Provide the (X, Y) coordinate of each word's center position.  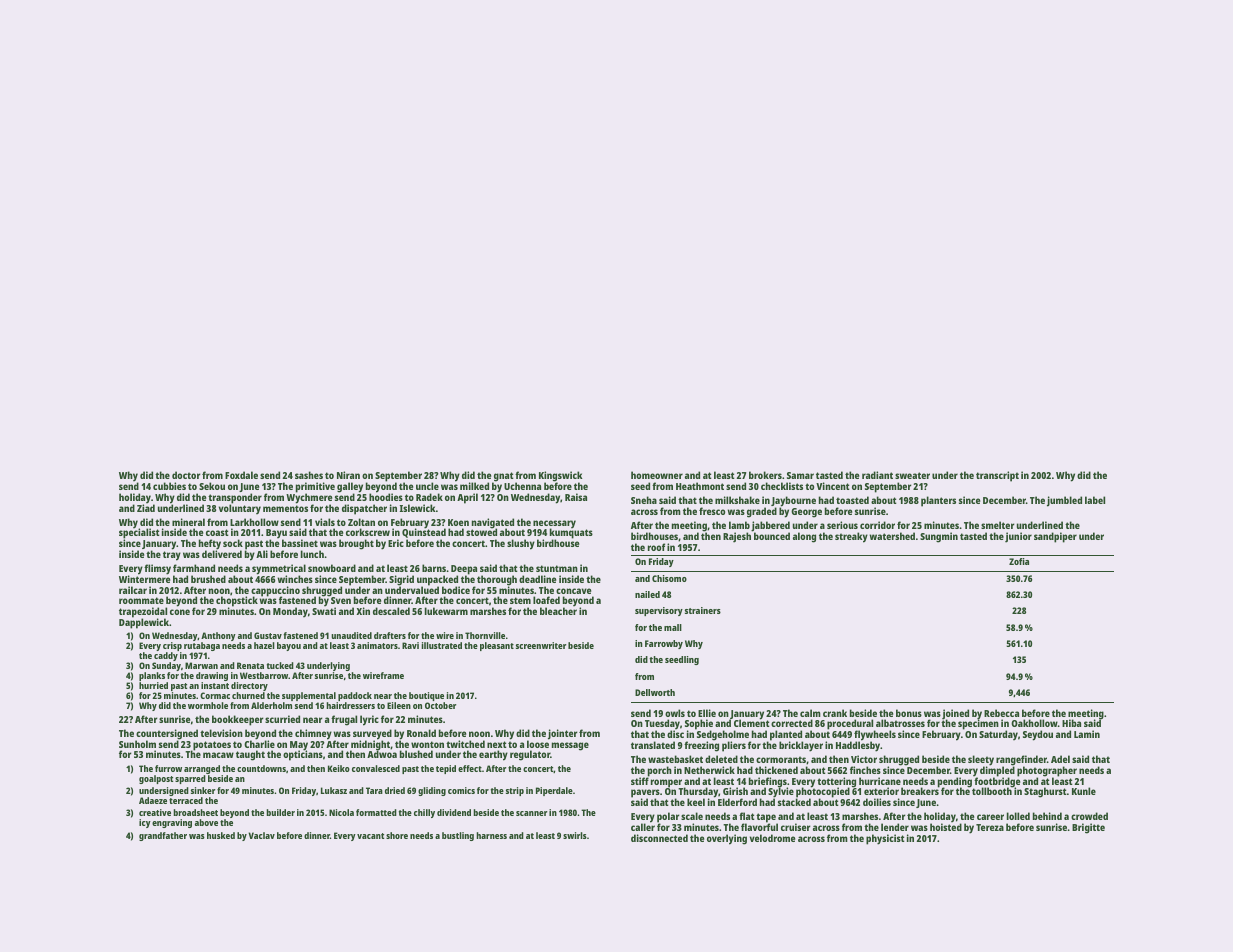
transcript (997, 476)
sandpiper (1055, 537)
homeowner (657, 475)
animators (377, 645)
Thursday (698, 793)
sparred (190, 779)
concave (573, 591)
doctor (186, 475)
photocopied (823, 793)
